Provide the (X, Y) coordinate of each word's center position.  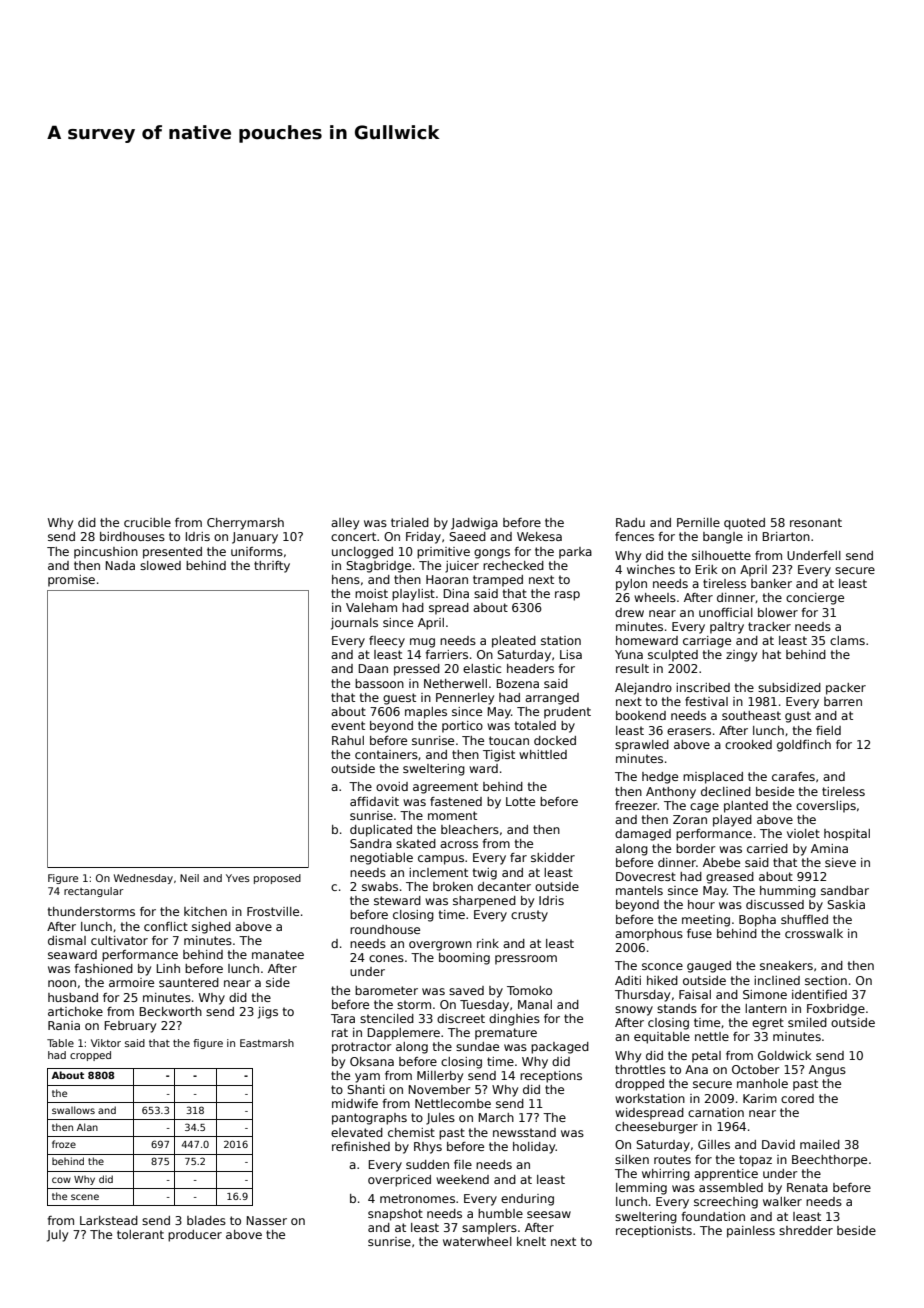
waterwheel (477, 1241)
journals (354, 624)
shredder (806, 1230)
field (828, 730)
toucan (509, 740)
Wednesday (143, 879)
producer (195, 1236)
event (348, 725)
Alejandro (643, 689)
